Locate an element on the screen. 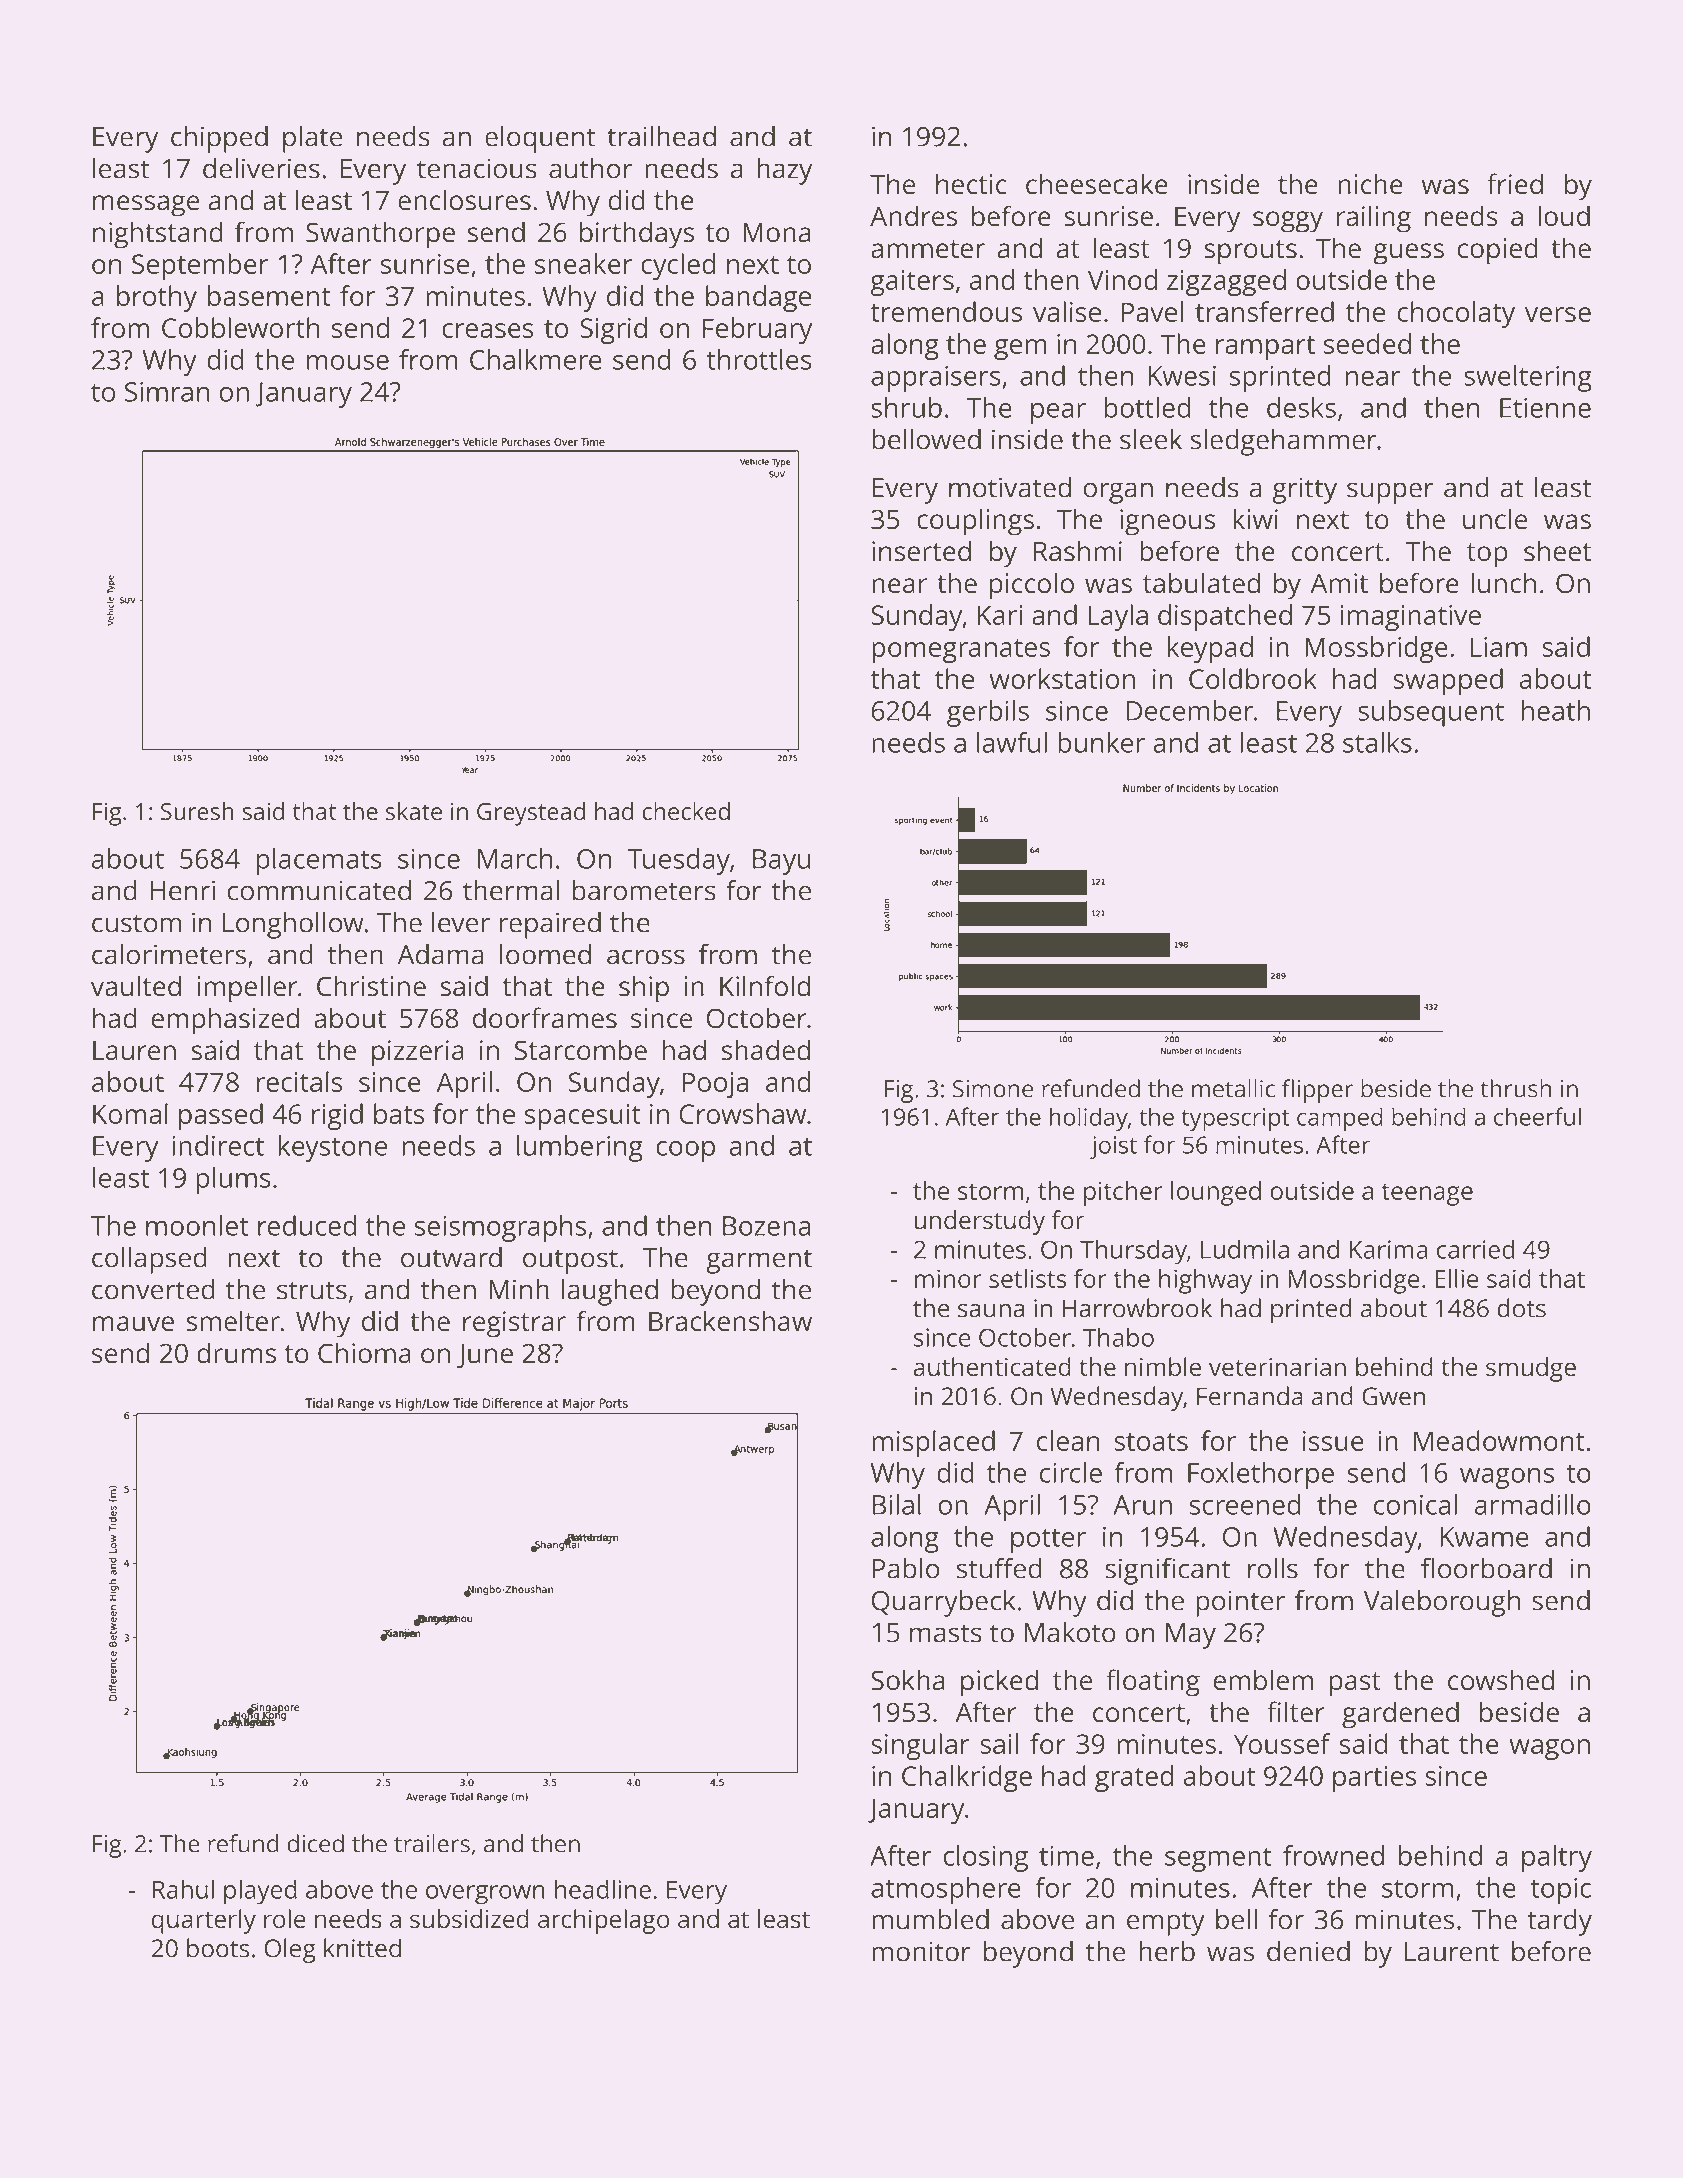 This screenshot has width=1683, height=2178. emphasized is located at coordinates (225, 1021).
